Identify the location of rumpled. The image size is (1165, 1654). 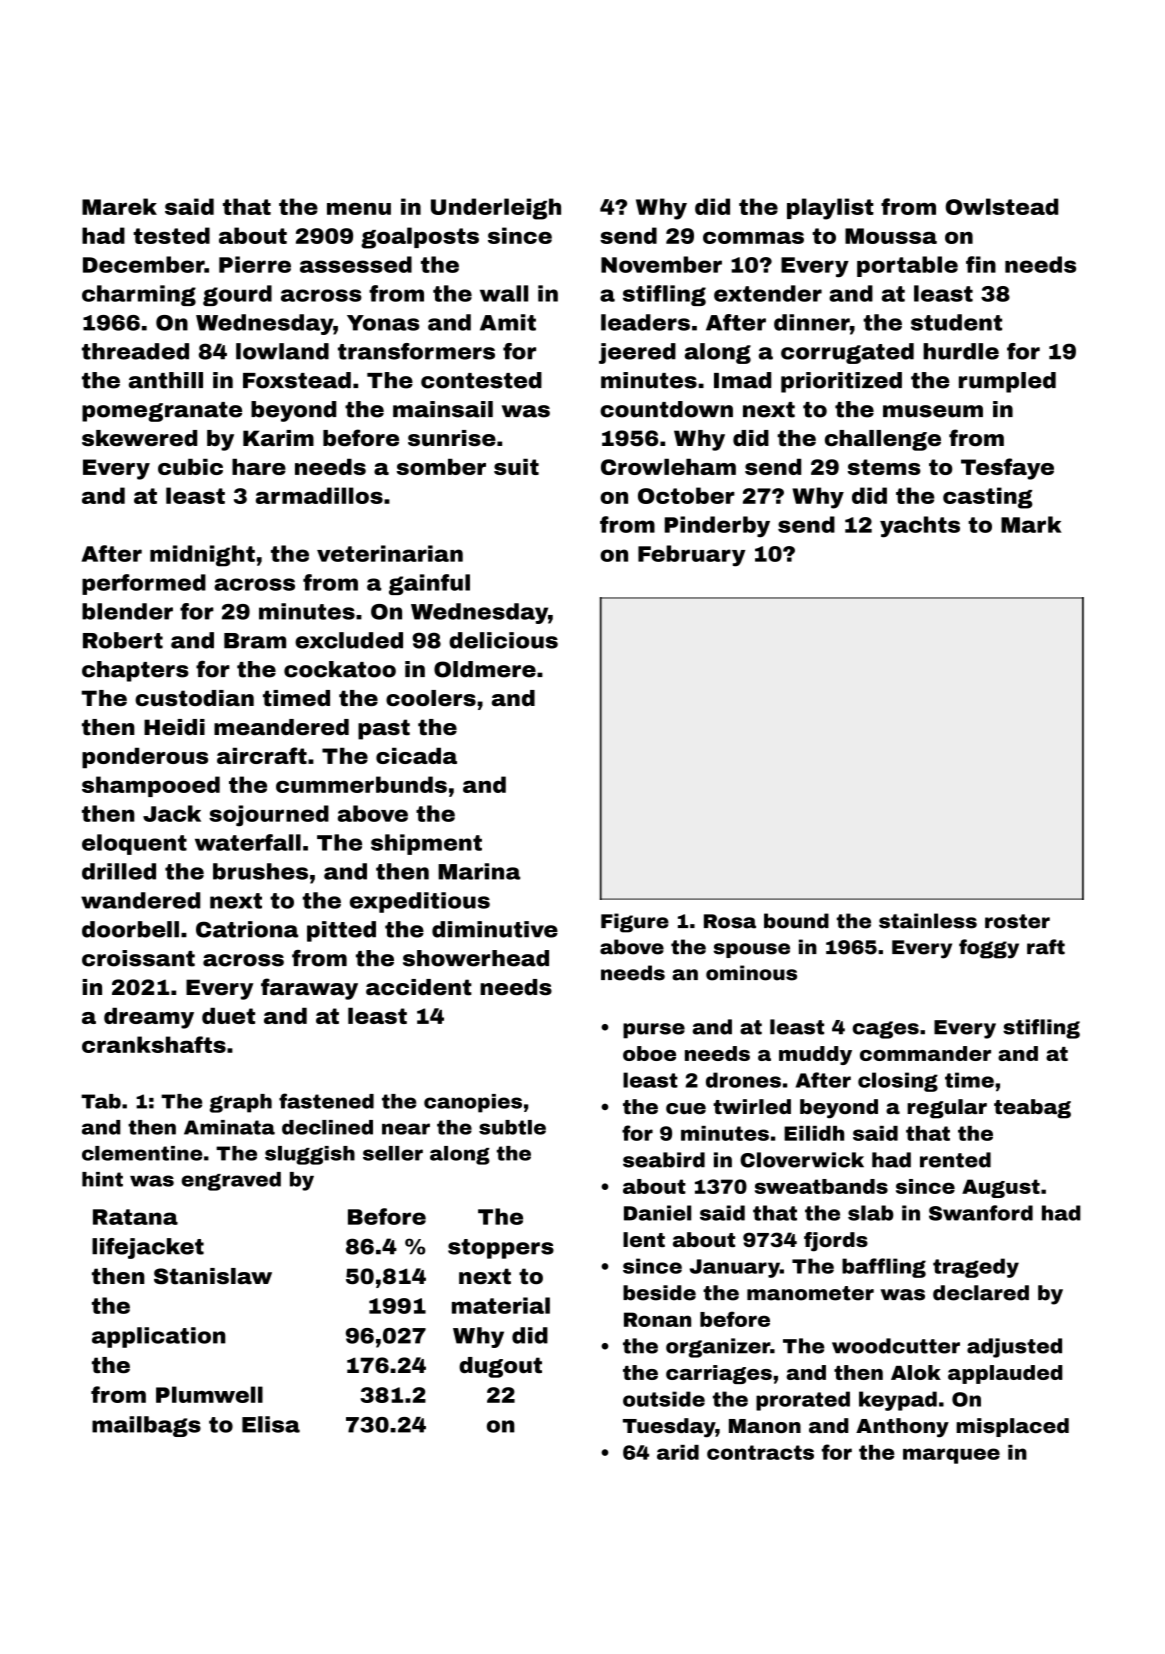
(1007, 382).
